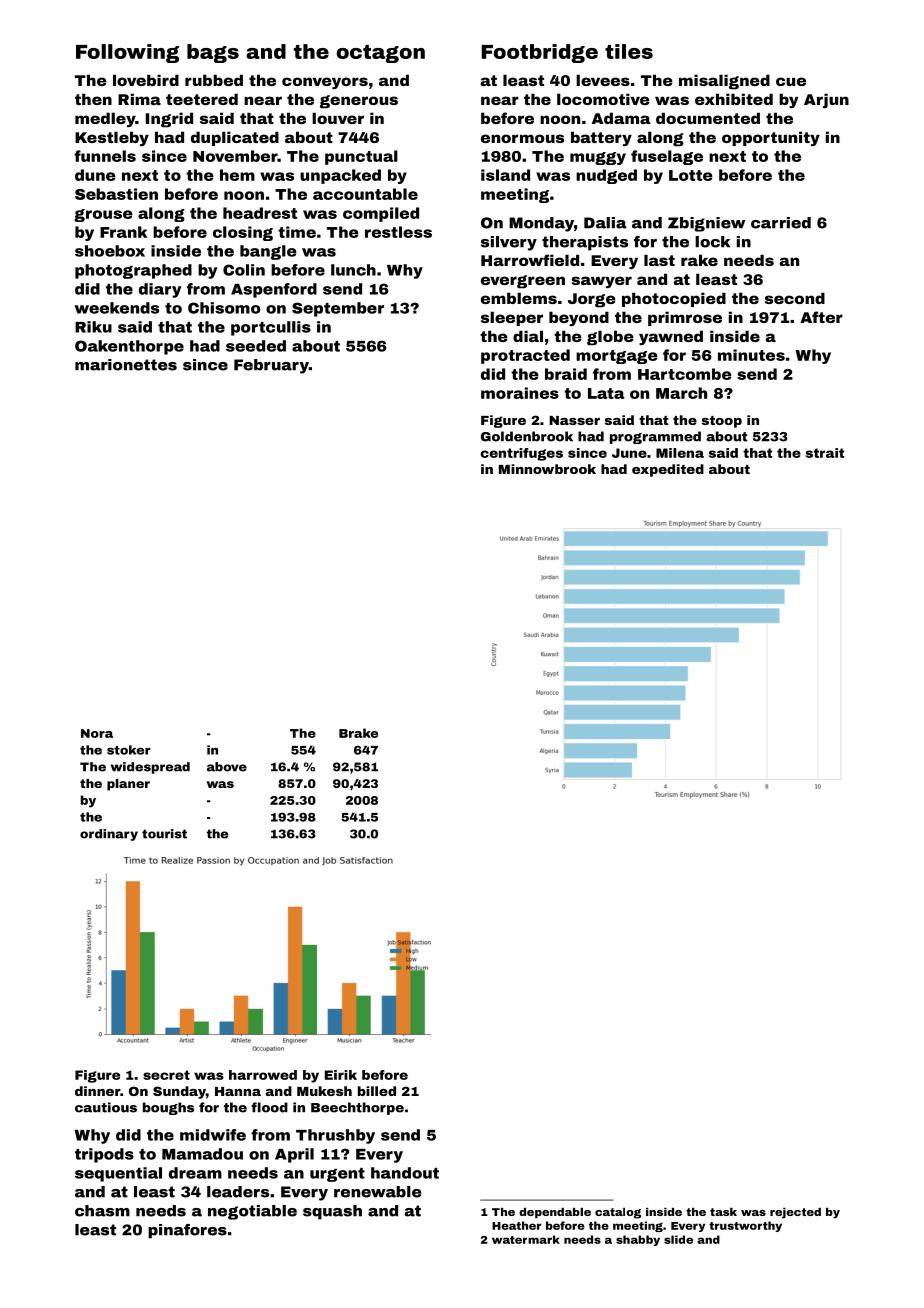 Image resolution: width=924 pixels, height=1308 pixels. What do you see at coordinates (723, 1212) in the screenshot?
I see `task` at bounding box center [723, 1212].
